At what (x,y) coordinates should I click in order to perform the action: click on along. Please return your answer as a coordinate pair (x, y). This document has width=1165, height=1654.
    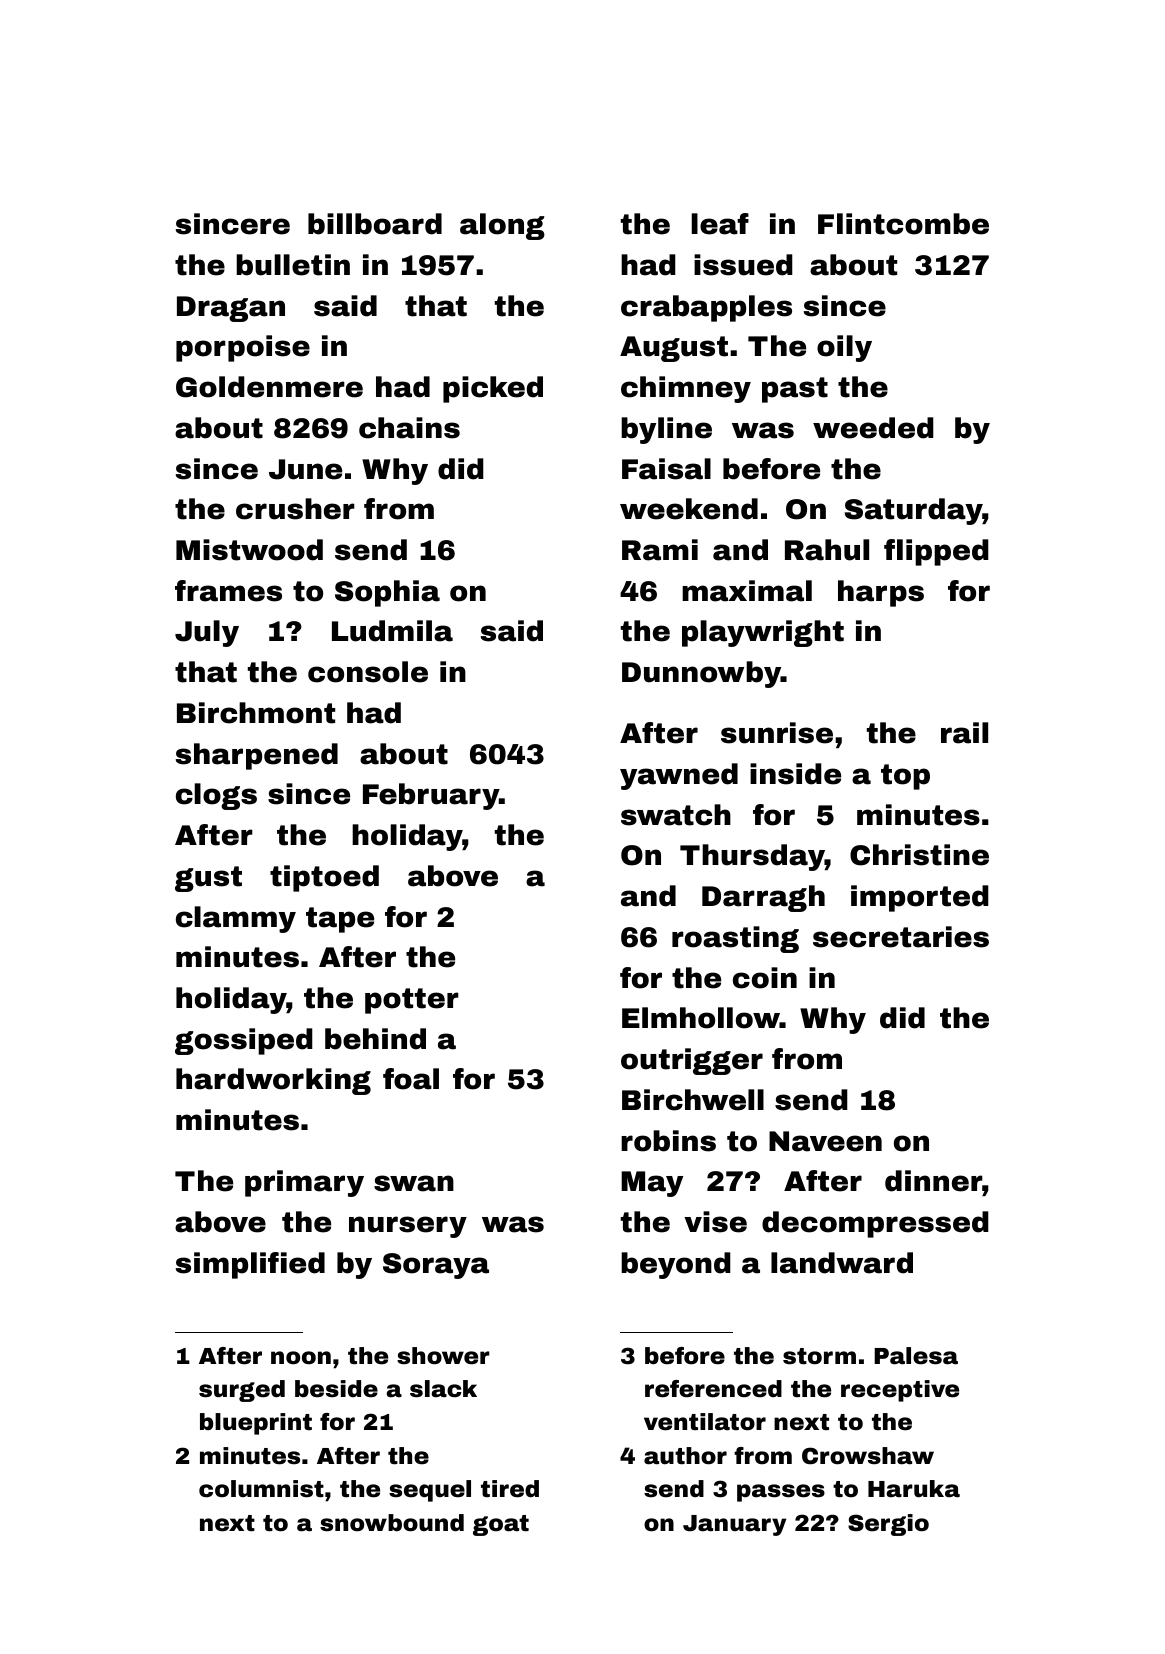
    Looking at the image, I should click on (502, 226).
